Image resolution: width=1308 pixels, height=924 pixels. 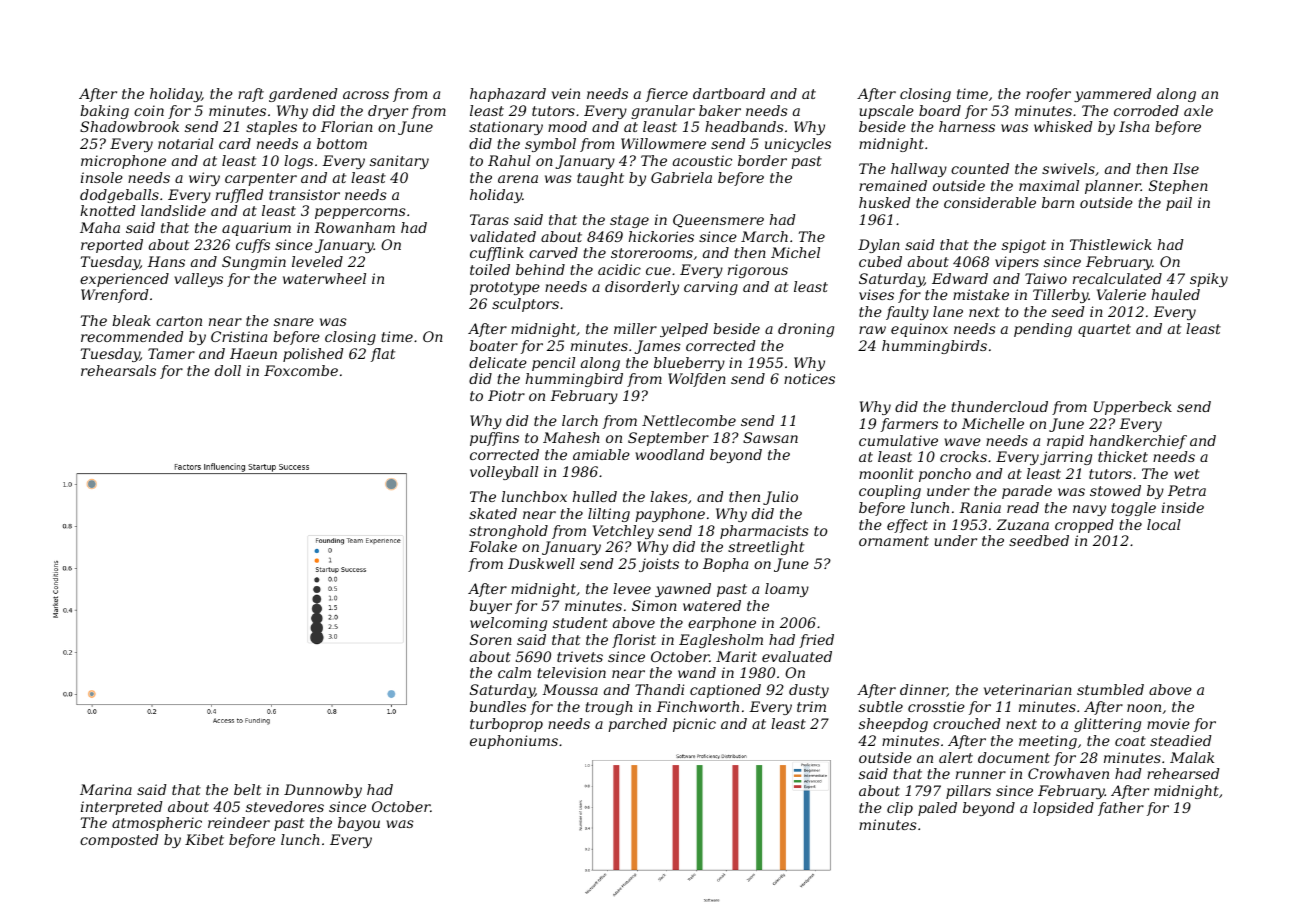 I want to click on quartet, so click(x=1104, y=330).
